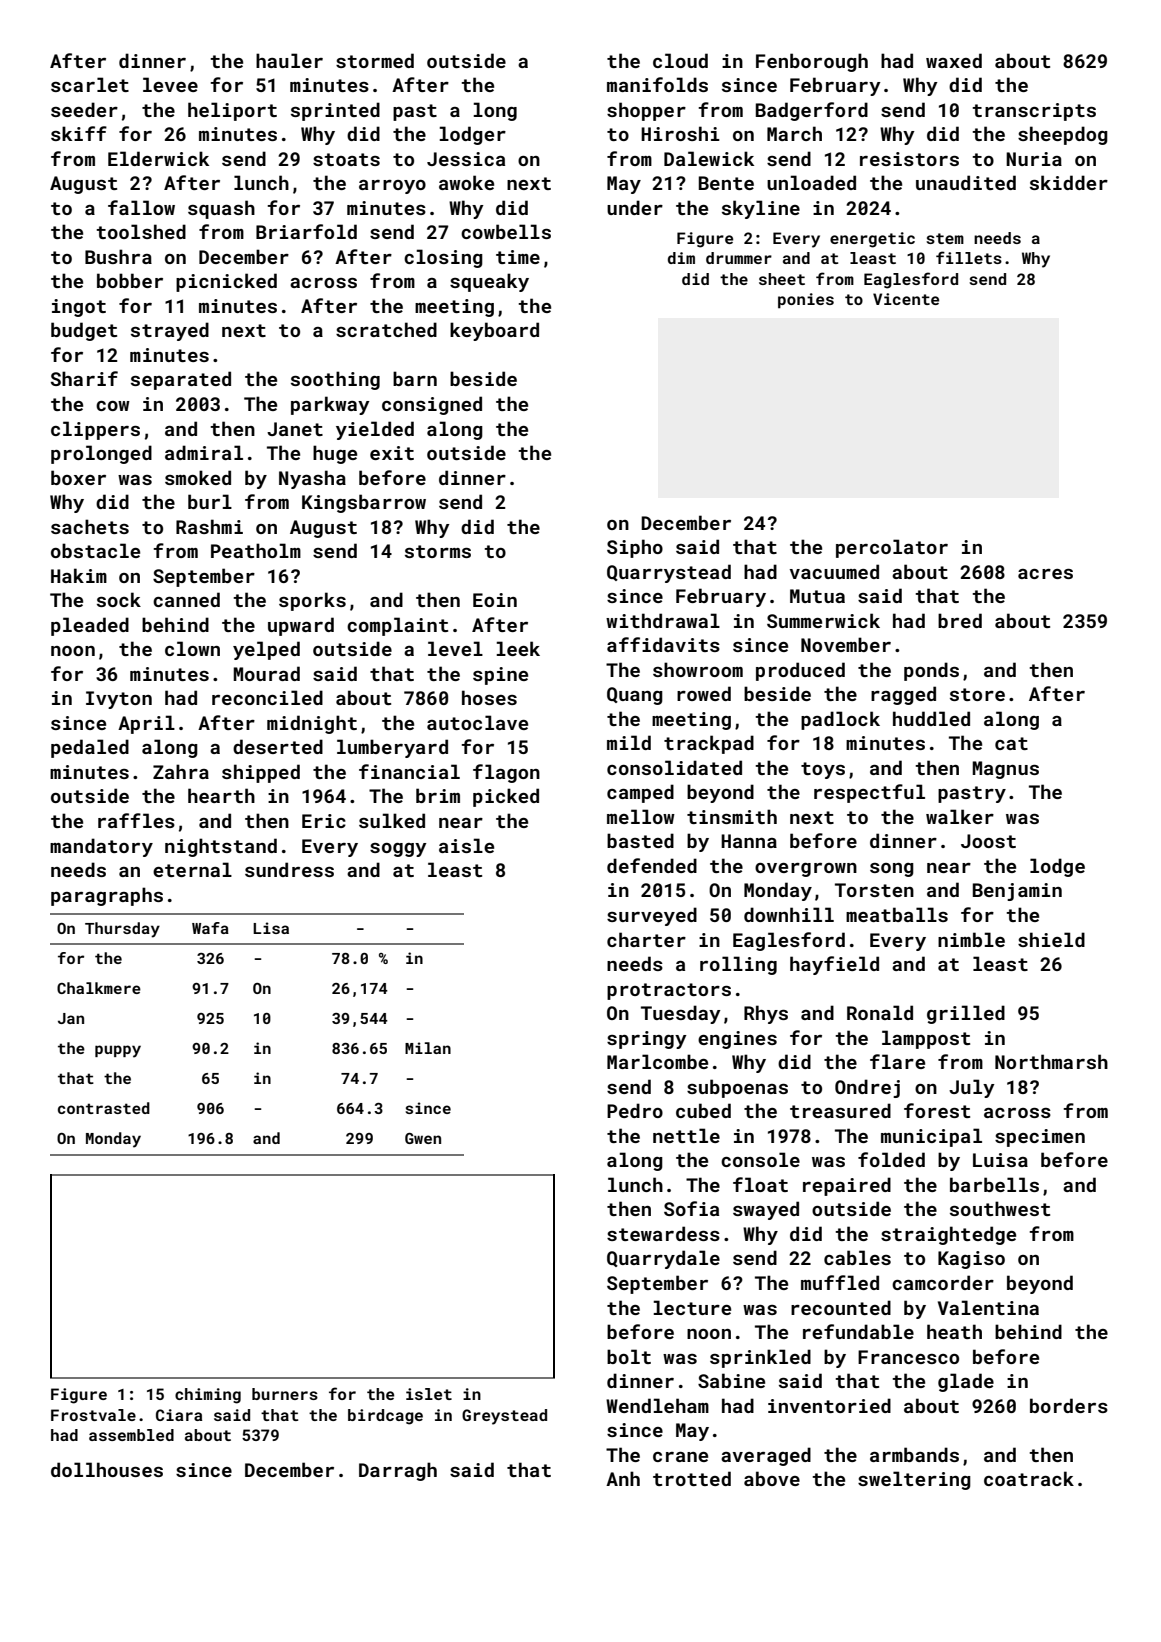 This image has height=1642, width=1161. Describe the element at coordinates (892, 548) in the image. I see `percolator` at that location.
